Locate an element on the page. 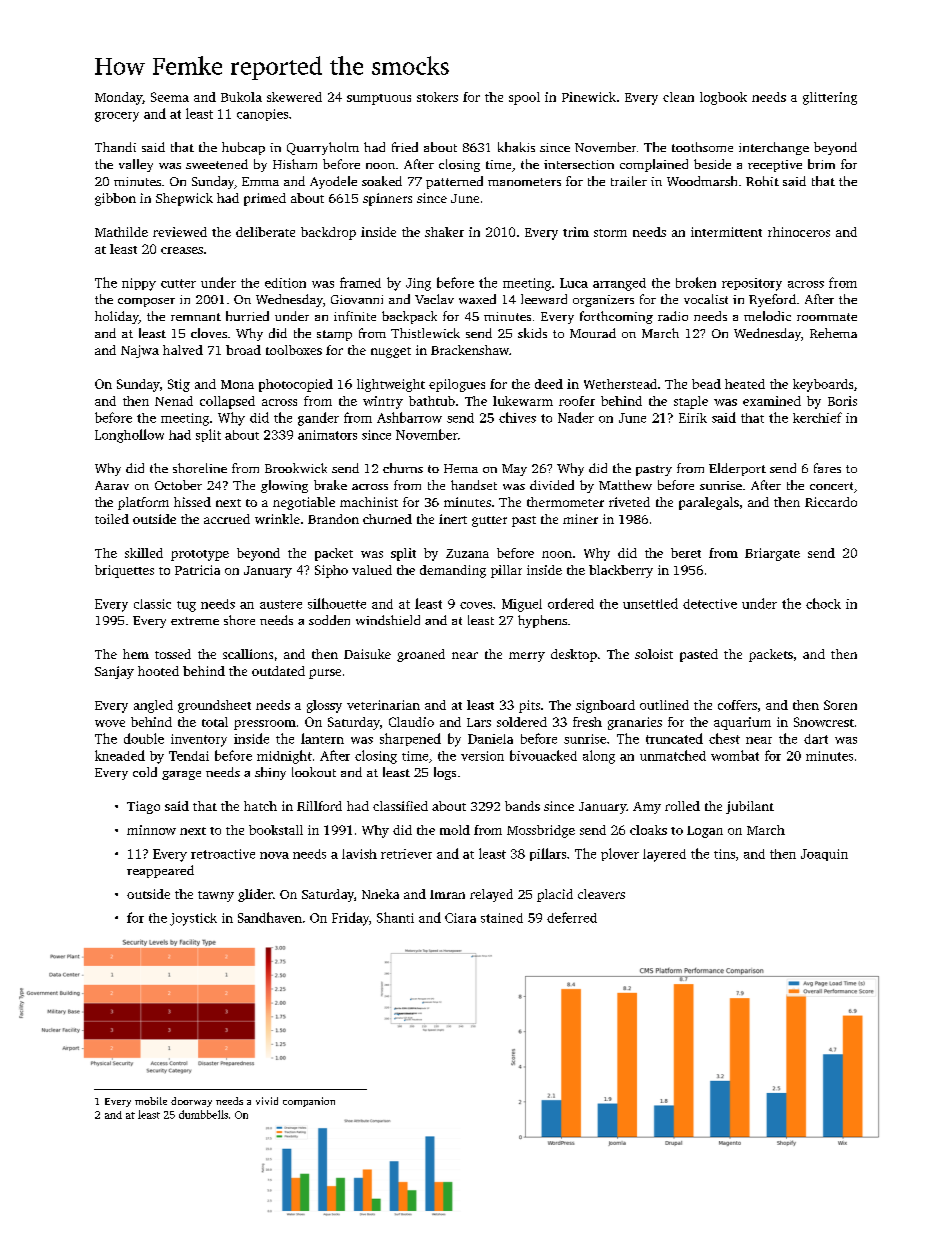  heated is located at coordinates (745, 384).
